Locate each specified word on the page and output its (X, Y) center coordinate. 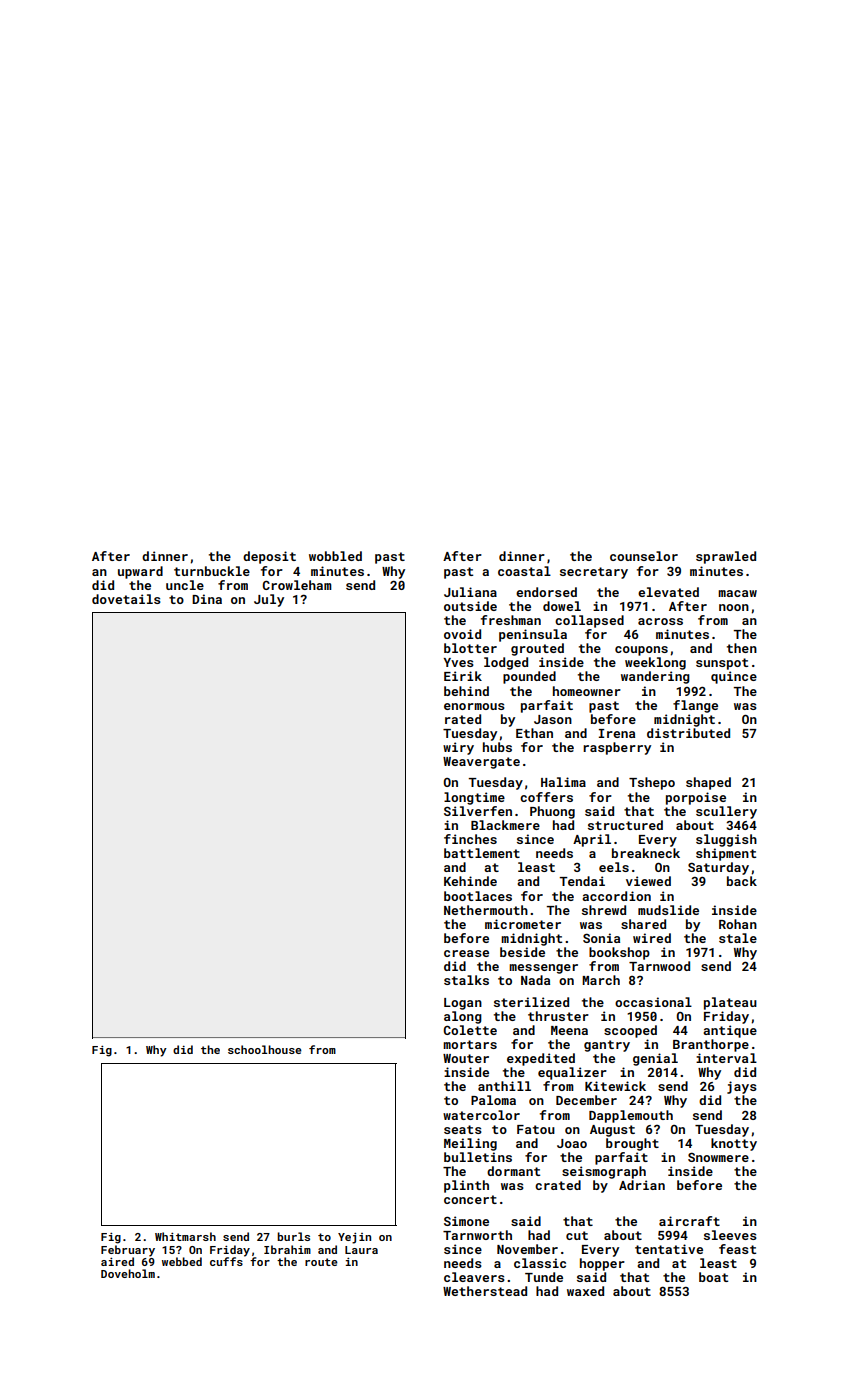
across (660, 621)
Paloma (493, 1100)
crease (466, 953)
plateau (730, 1003)
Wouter (466, 1058)
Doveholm (128, 1273)
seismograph (604, 1172)
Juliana (470, 592)
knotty (734, 1144)
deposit (269, 557)
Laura (361, 1250)
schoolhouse (265, 1049)
